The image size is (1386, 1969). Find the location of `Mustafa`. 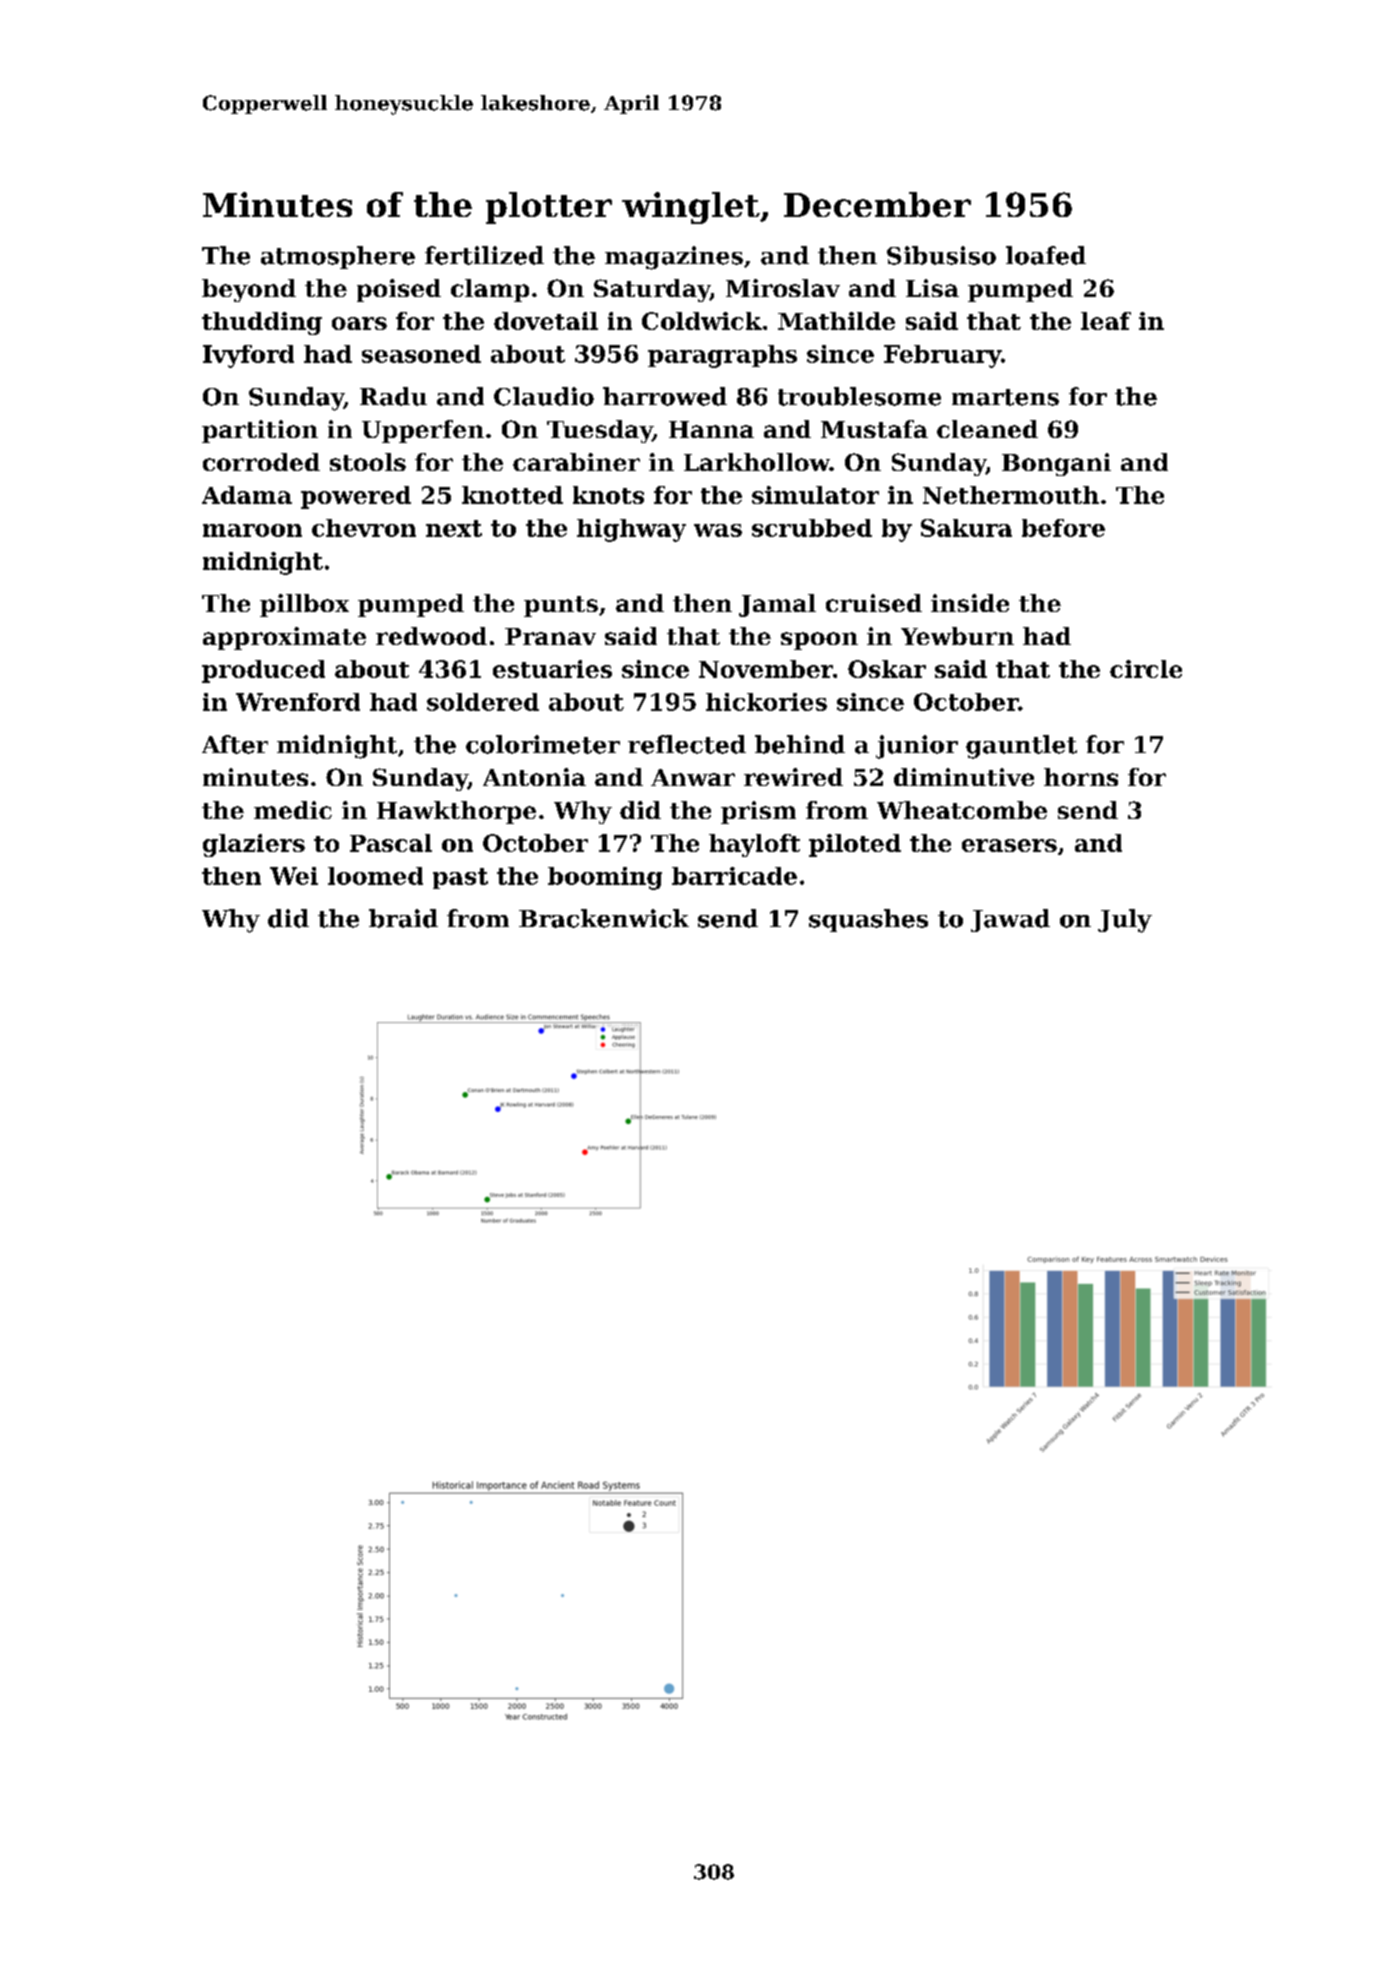

Mustafa is located at coordinates (874, 429).
